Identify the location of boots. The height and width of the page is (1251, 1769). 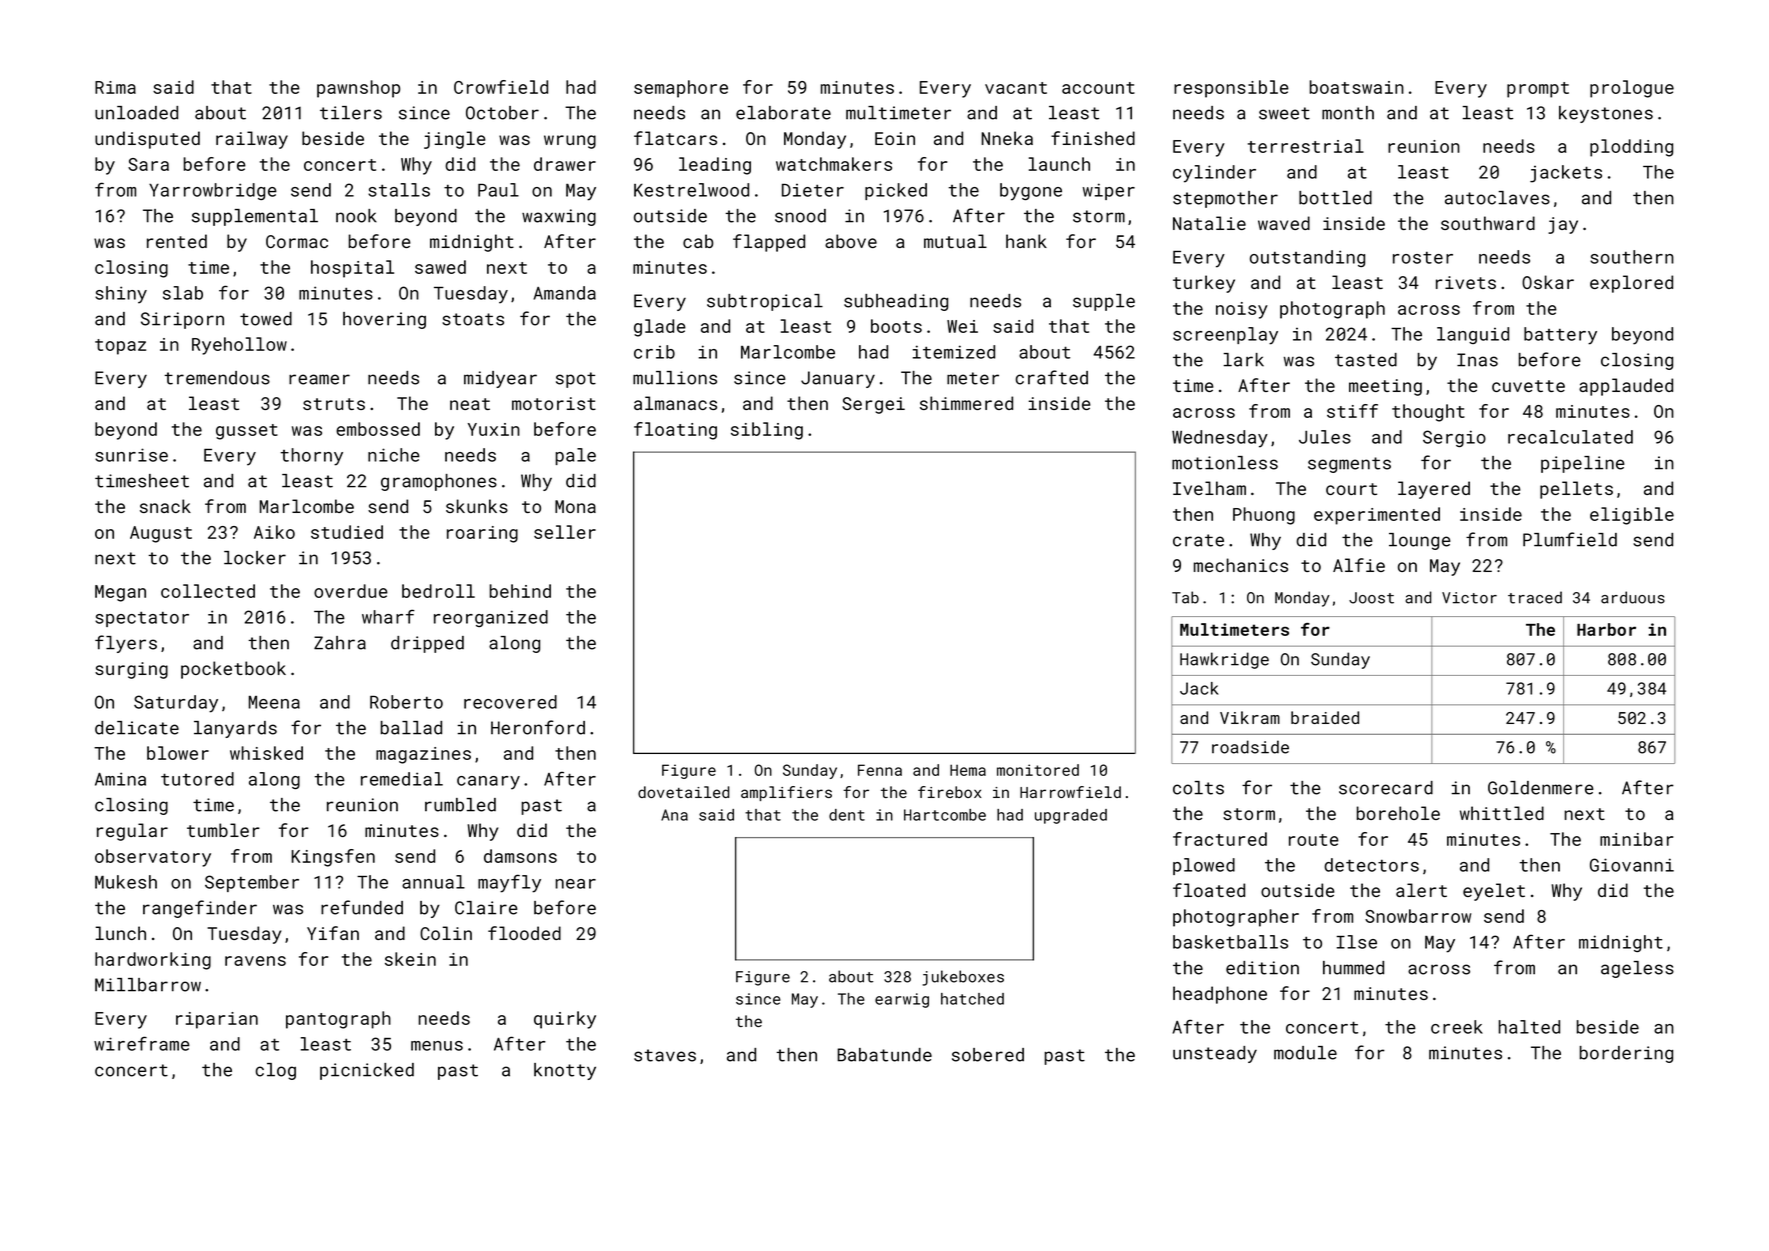
(896, 326).
